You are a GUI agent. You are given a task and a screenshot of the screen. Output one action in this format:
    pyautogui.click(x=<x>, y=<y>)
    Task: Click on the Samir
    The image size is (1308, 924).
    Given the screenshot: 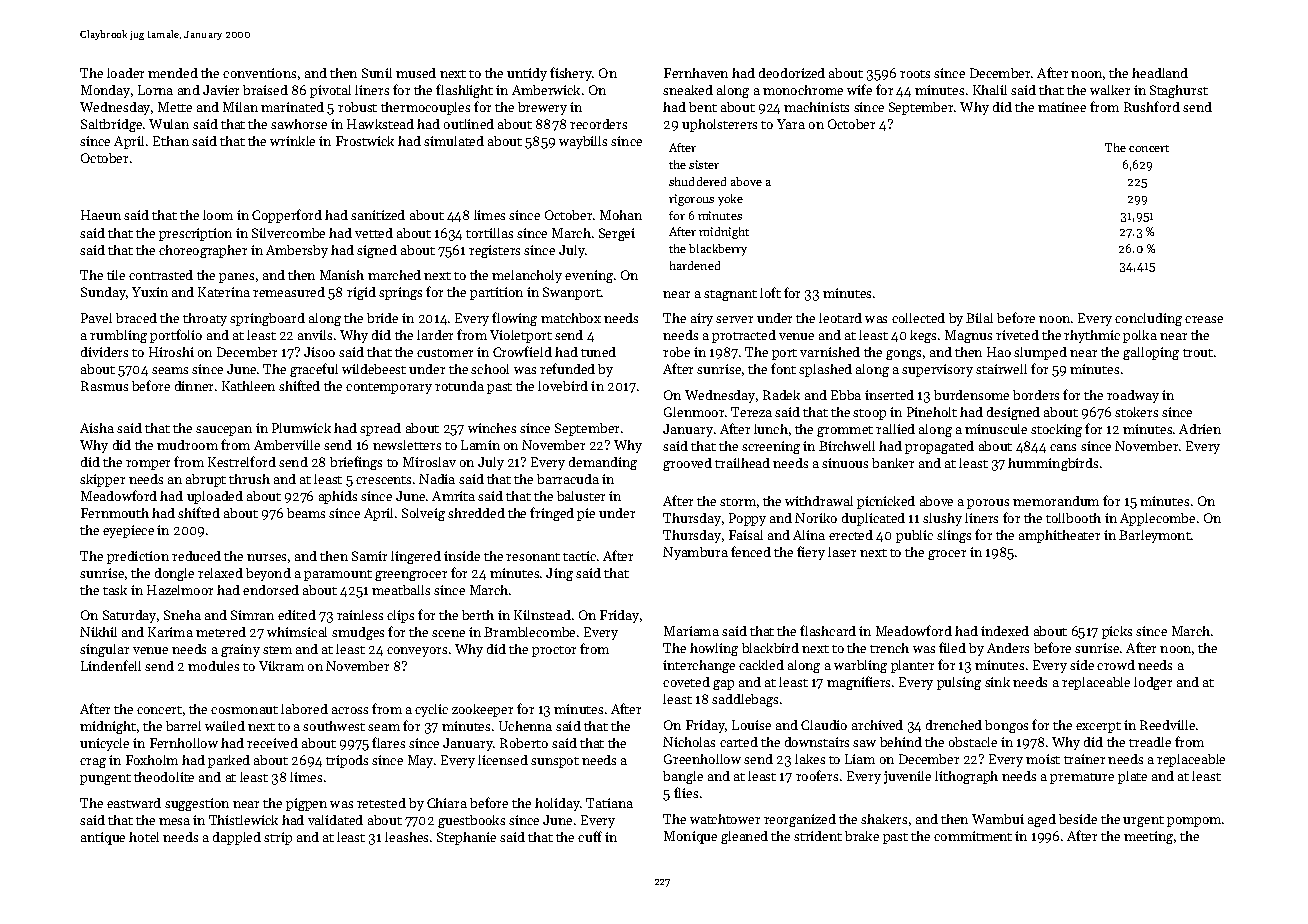 What is the action you would take?
    pyautogui.click(x=369, y=556)
